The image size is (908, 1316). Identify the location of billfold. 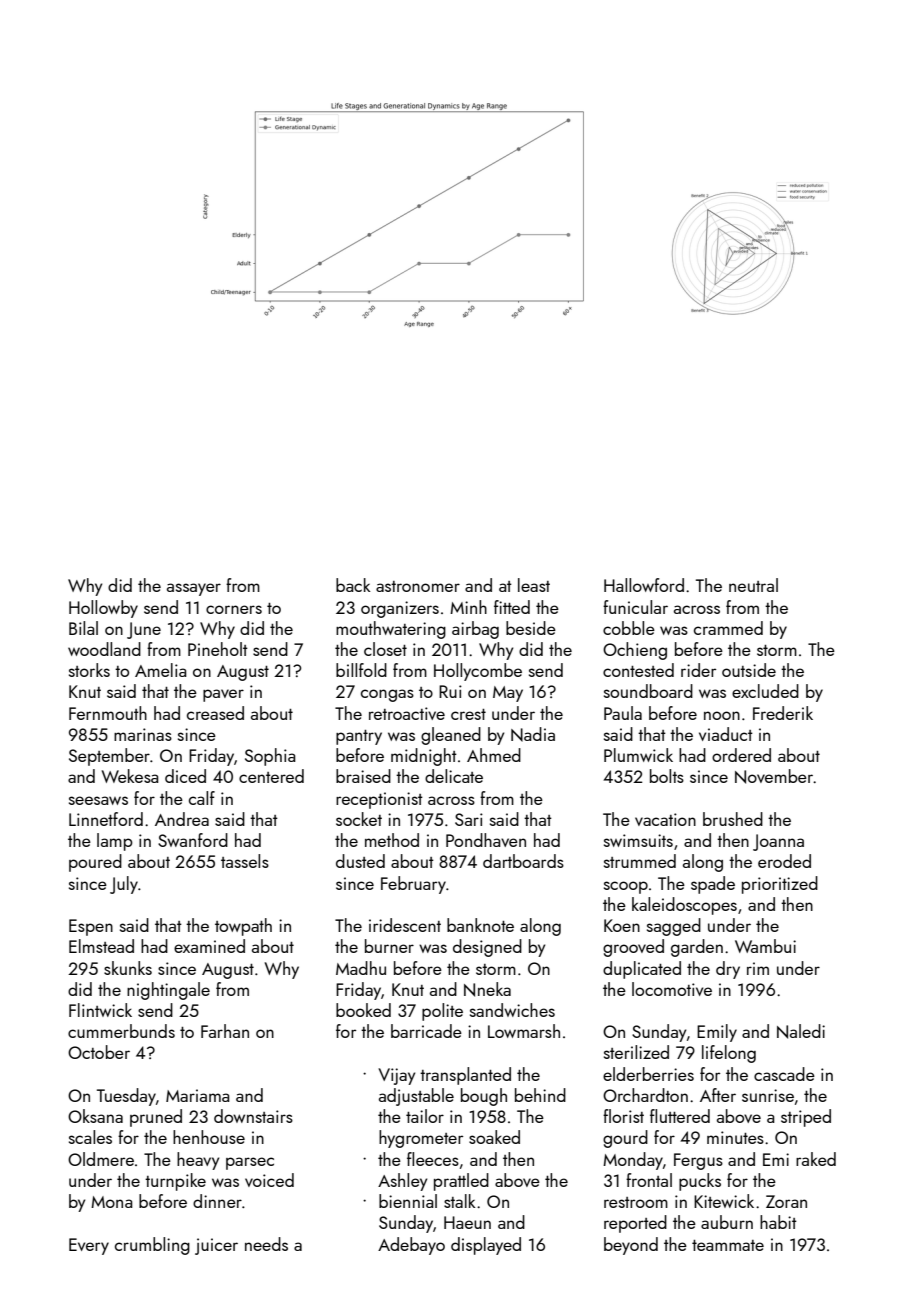
(361, 670).
